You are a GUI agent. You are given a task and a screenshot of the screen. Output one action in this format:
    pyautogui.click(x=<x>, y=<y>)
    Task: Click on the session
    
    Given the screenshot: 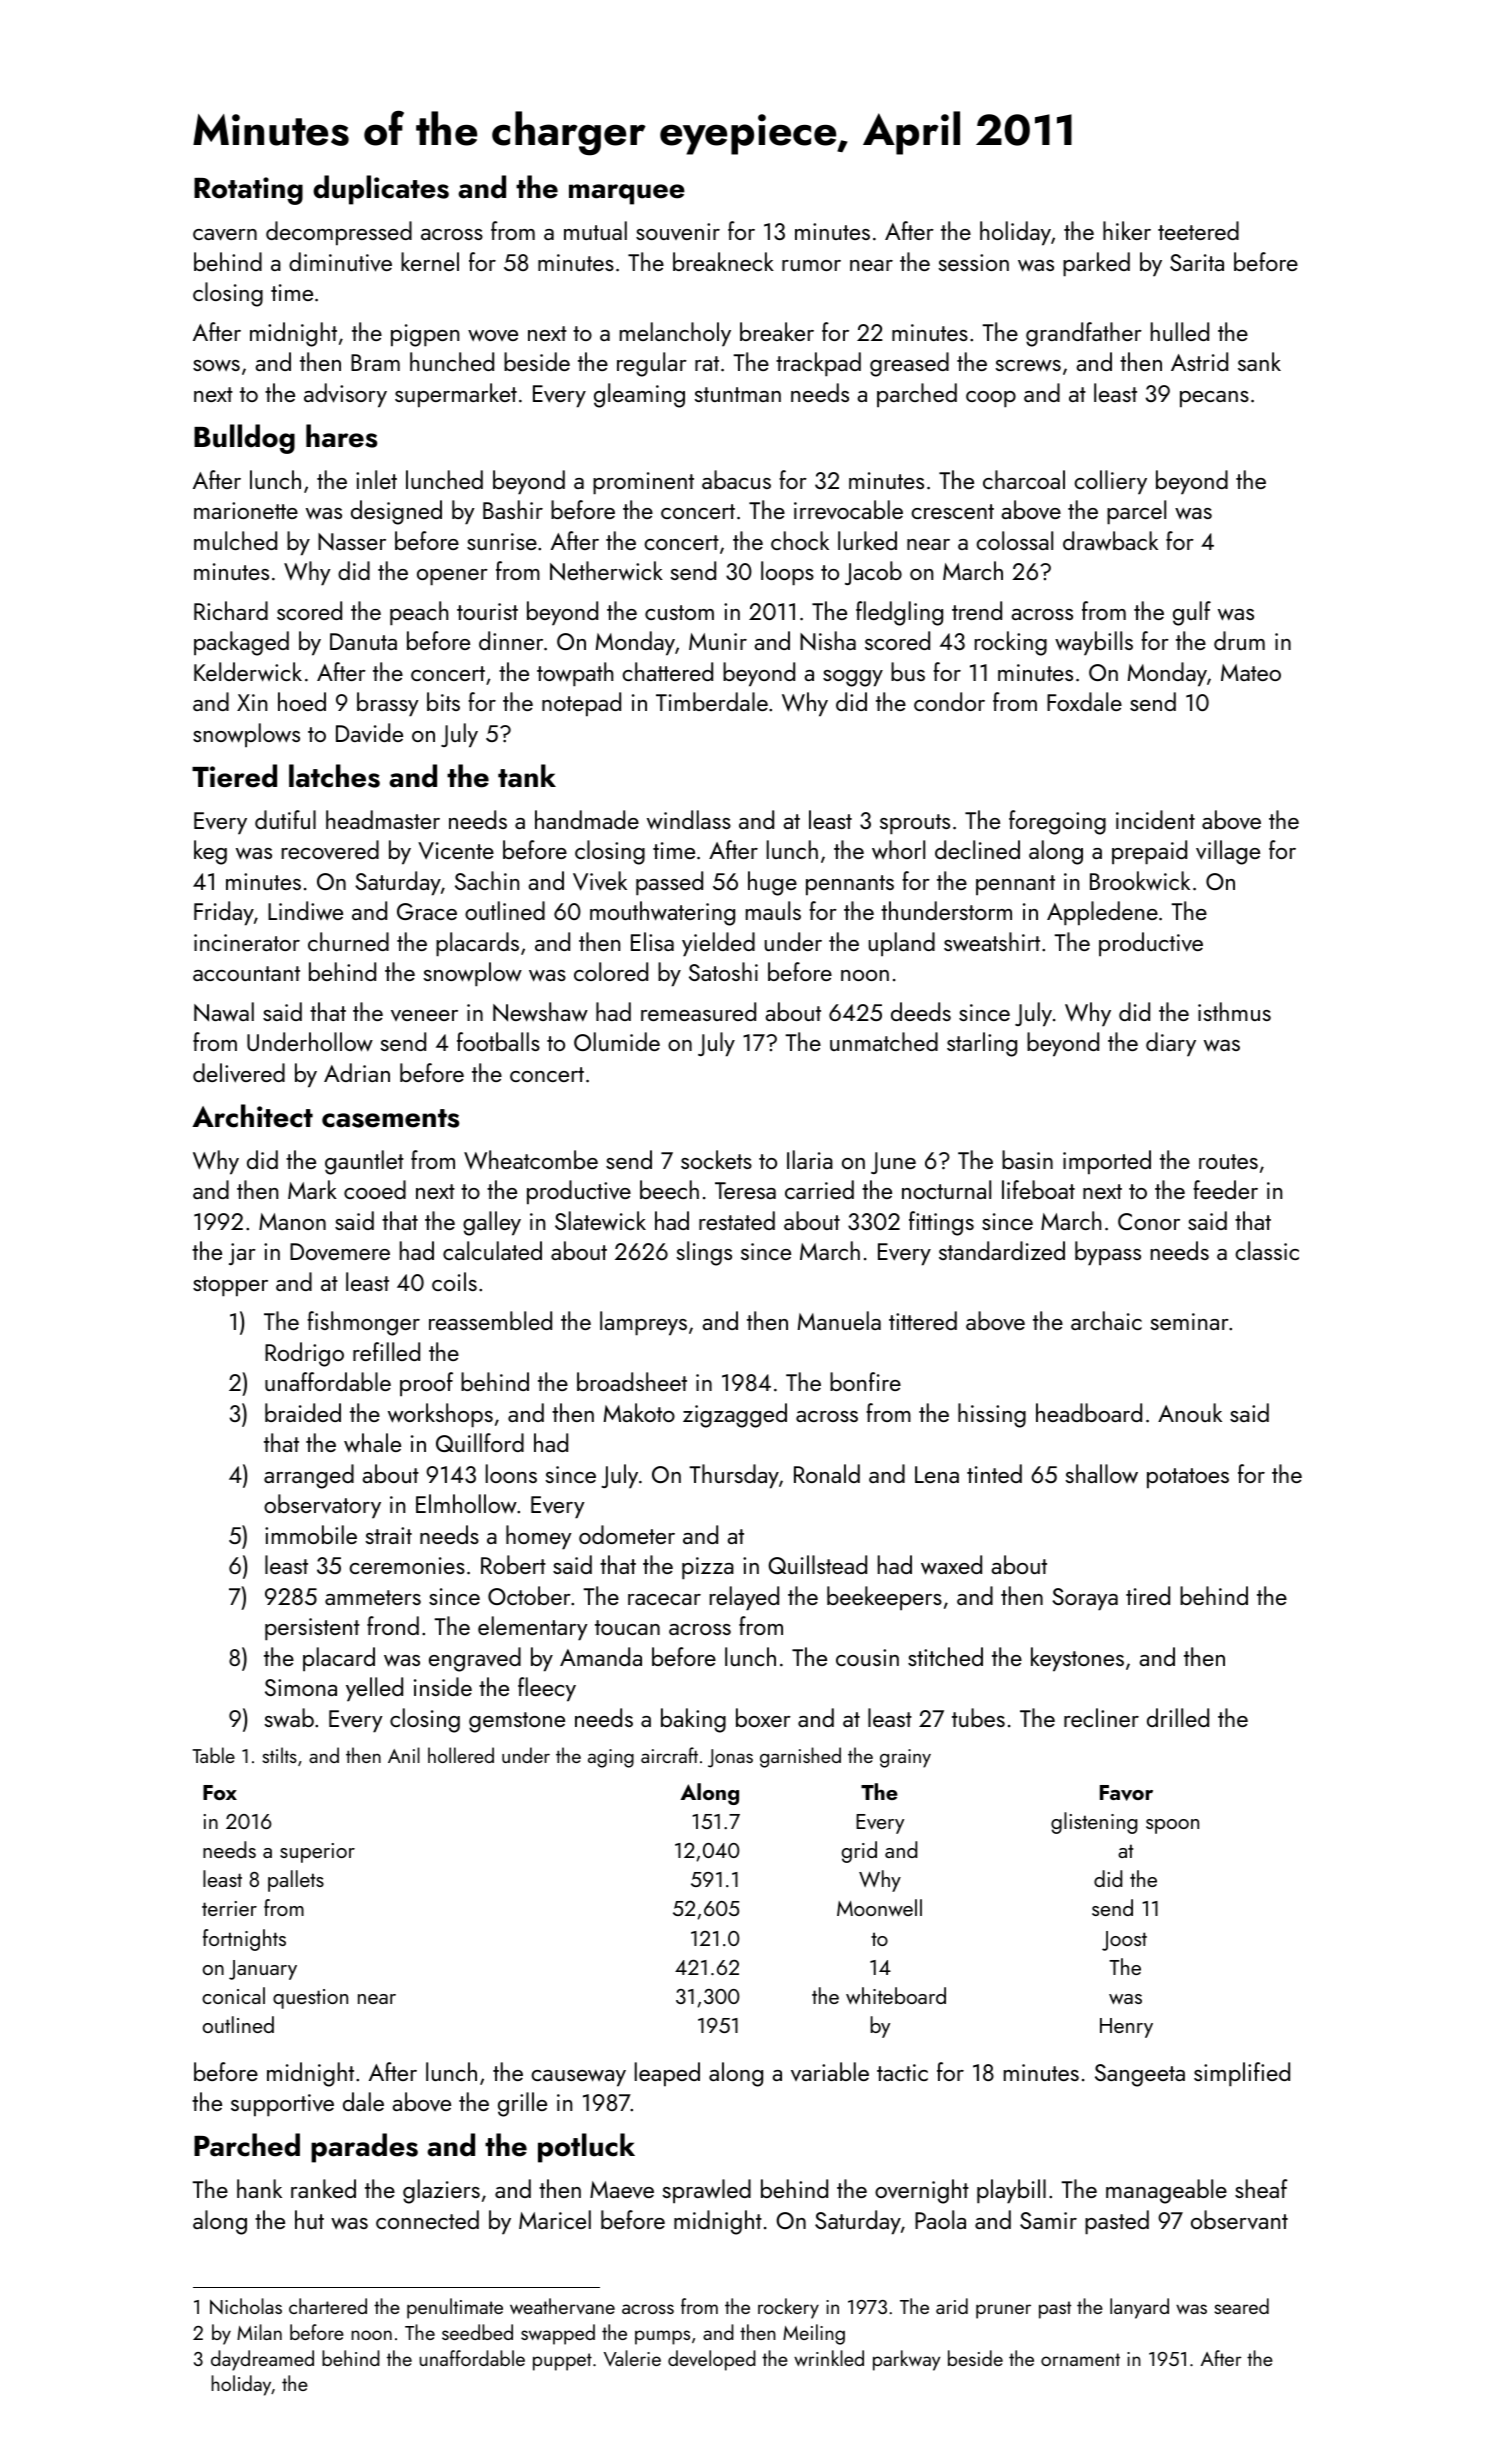 What is the action you would take?
    pyautogui.click(x=974, y=262)
